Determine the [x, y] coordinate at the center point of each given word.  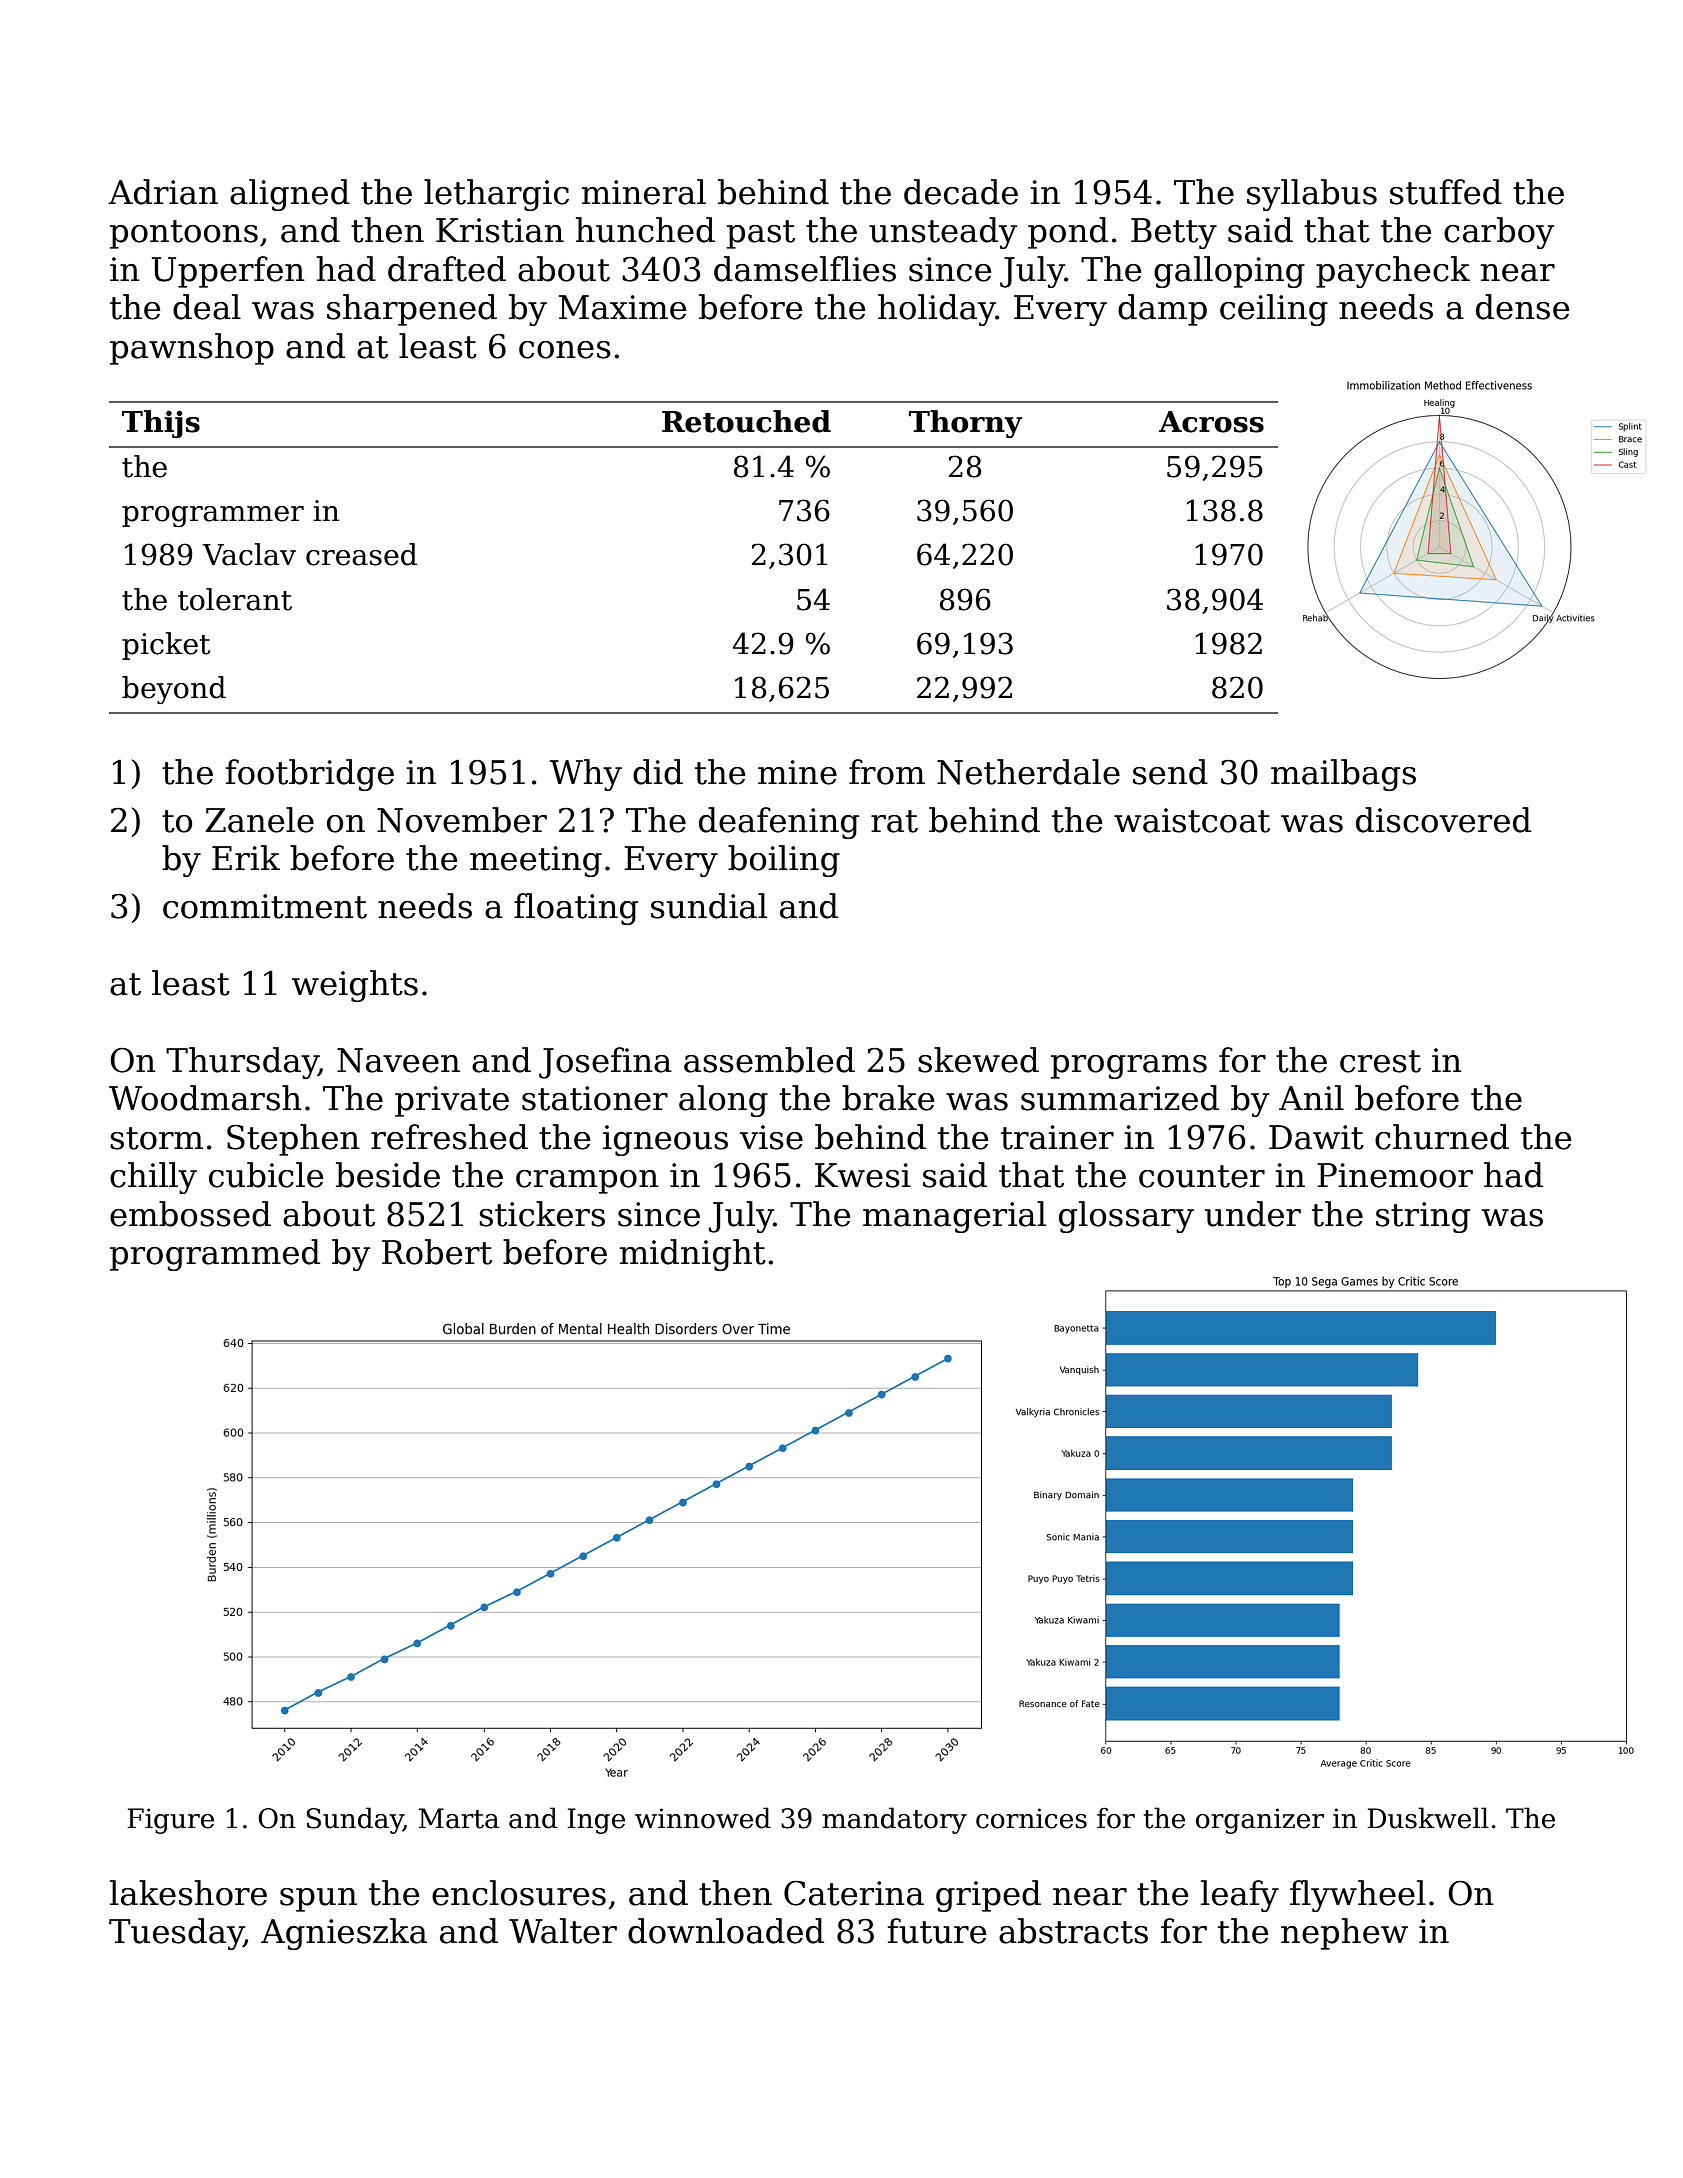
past [761, 234]
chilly [153, 1178]
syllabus [1312, 195]
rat [894, 821]
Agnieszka [344, 1934]
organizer [1260, 1821]
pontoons [184, 234]
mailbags [1343, 775]
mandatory [894, 1820]
